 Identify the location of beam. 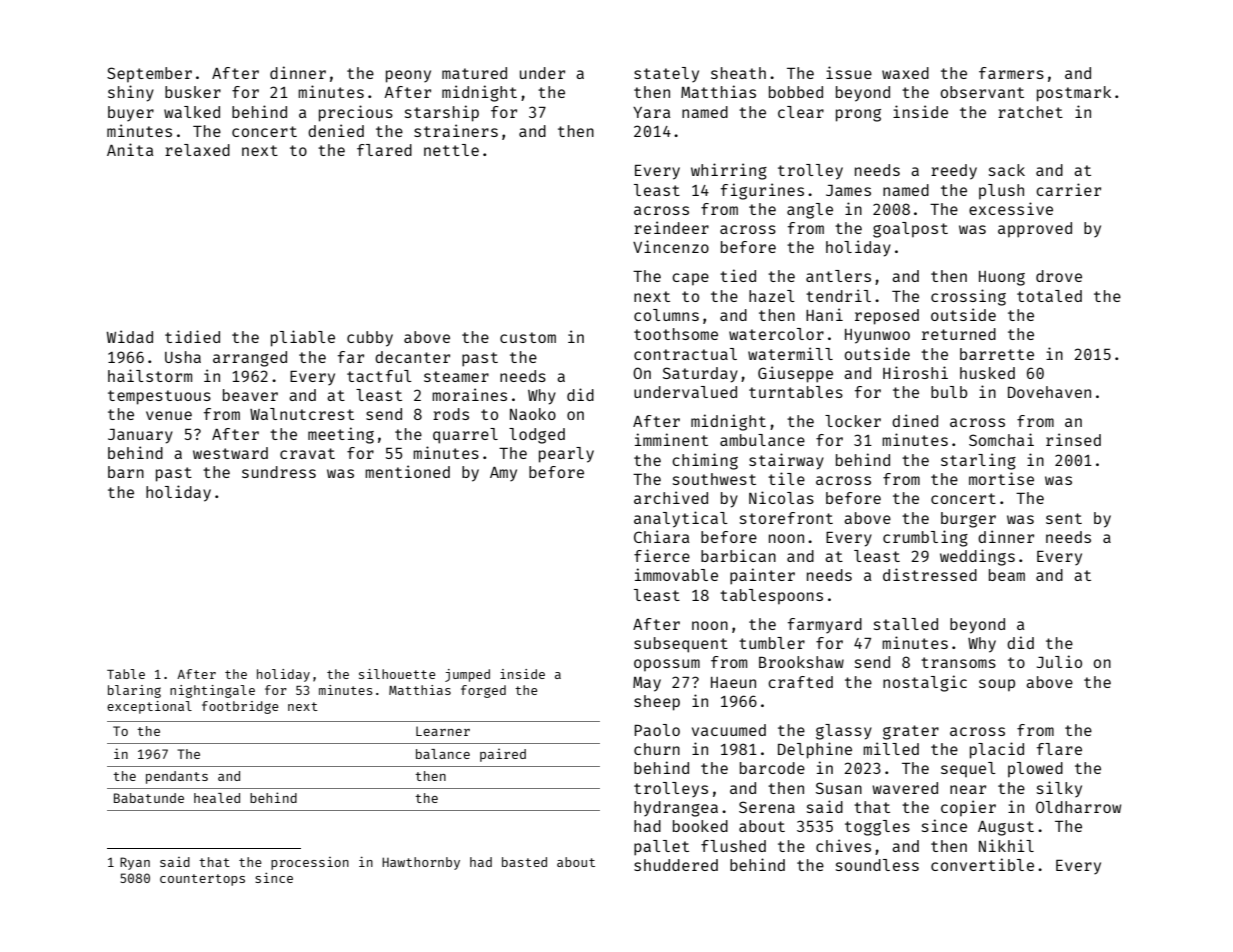
(1007, 575).
